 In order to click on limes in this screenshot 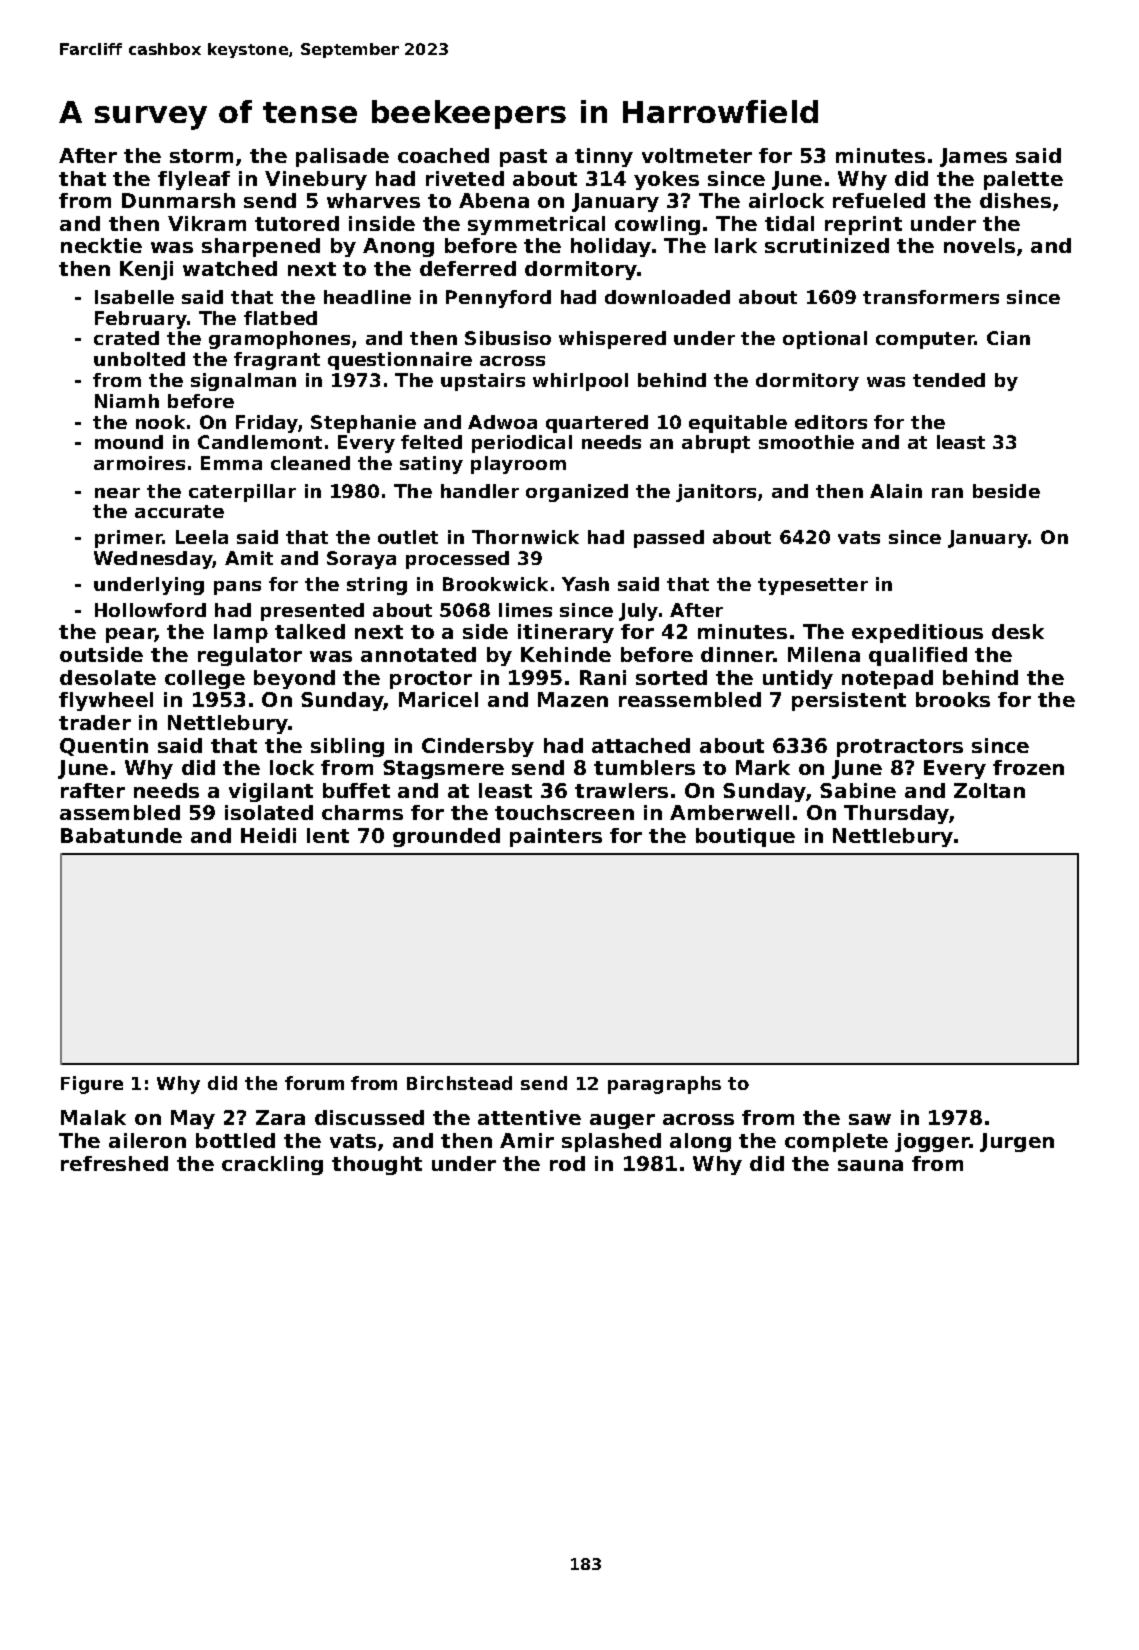, I will do `click(525, 610)`.
